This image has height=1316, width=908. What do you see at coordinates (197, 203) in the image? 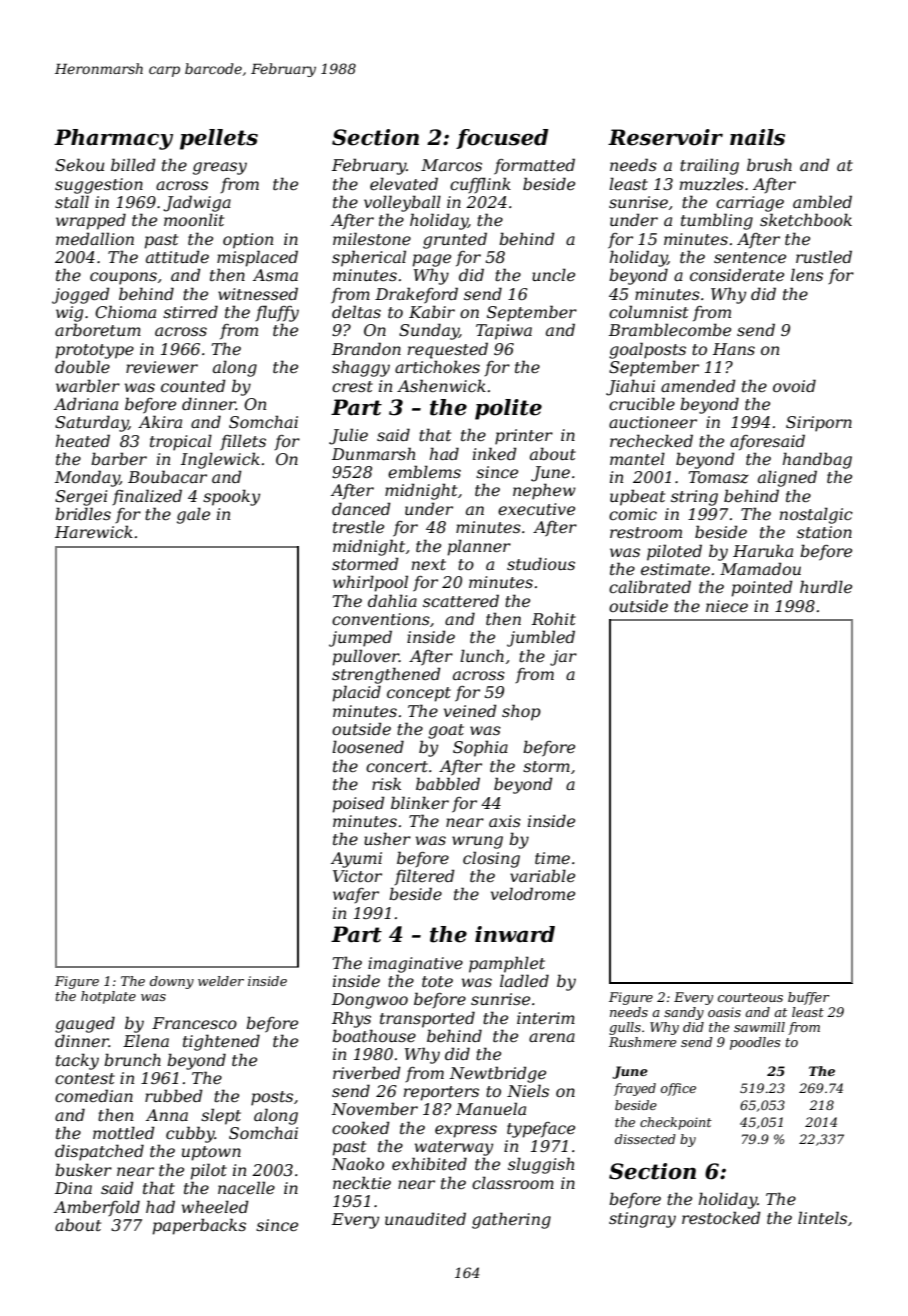
I see `Jadwiga` at bounding box center [197, 203].
